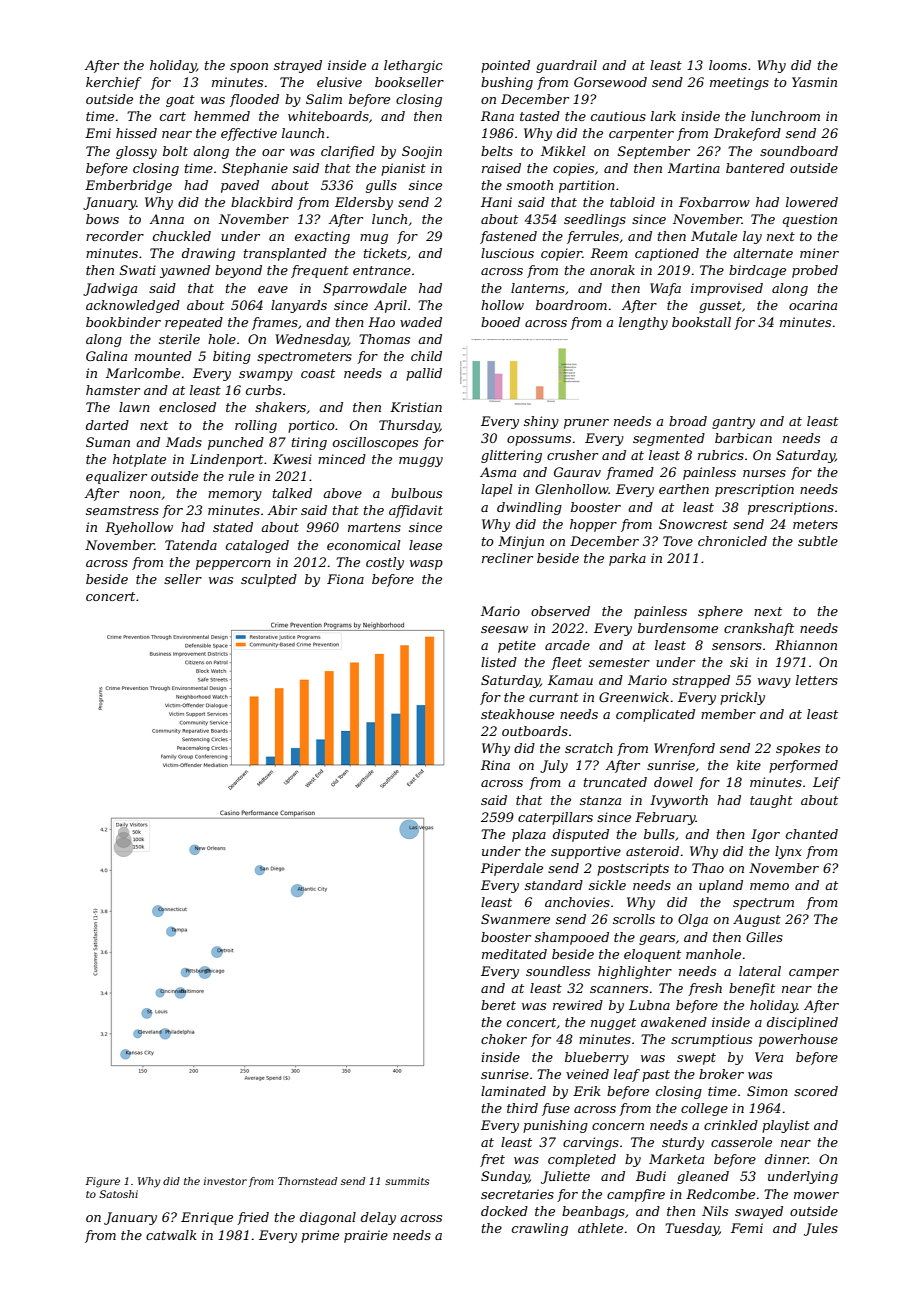 The width and height of the screenshot is (924, 1314). What do you see at coordinates (114, 83) in the screenshot?
I see `kerchief` at bounding box center [114, 83].
